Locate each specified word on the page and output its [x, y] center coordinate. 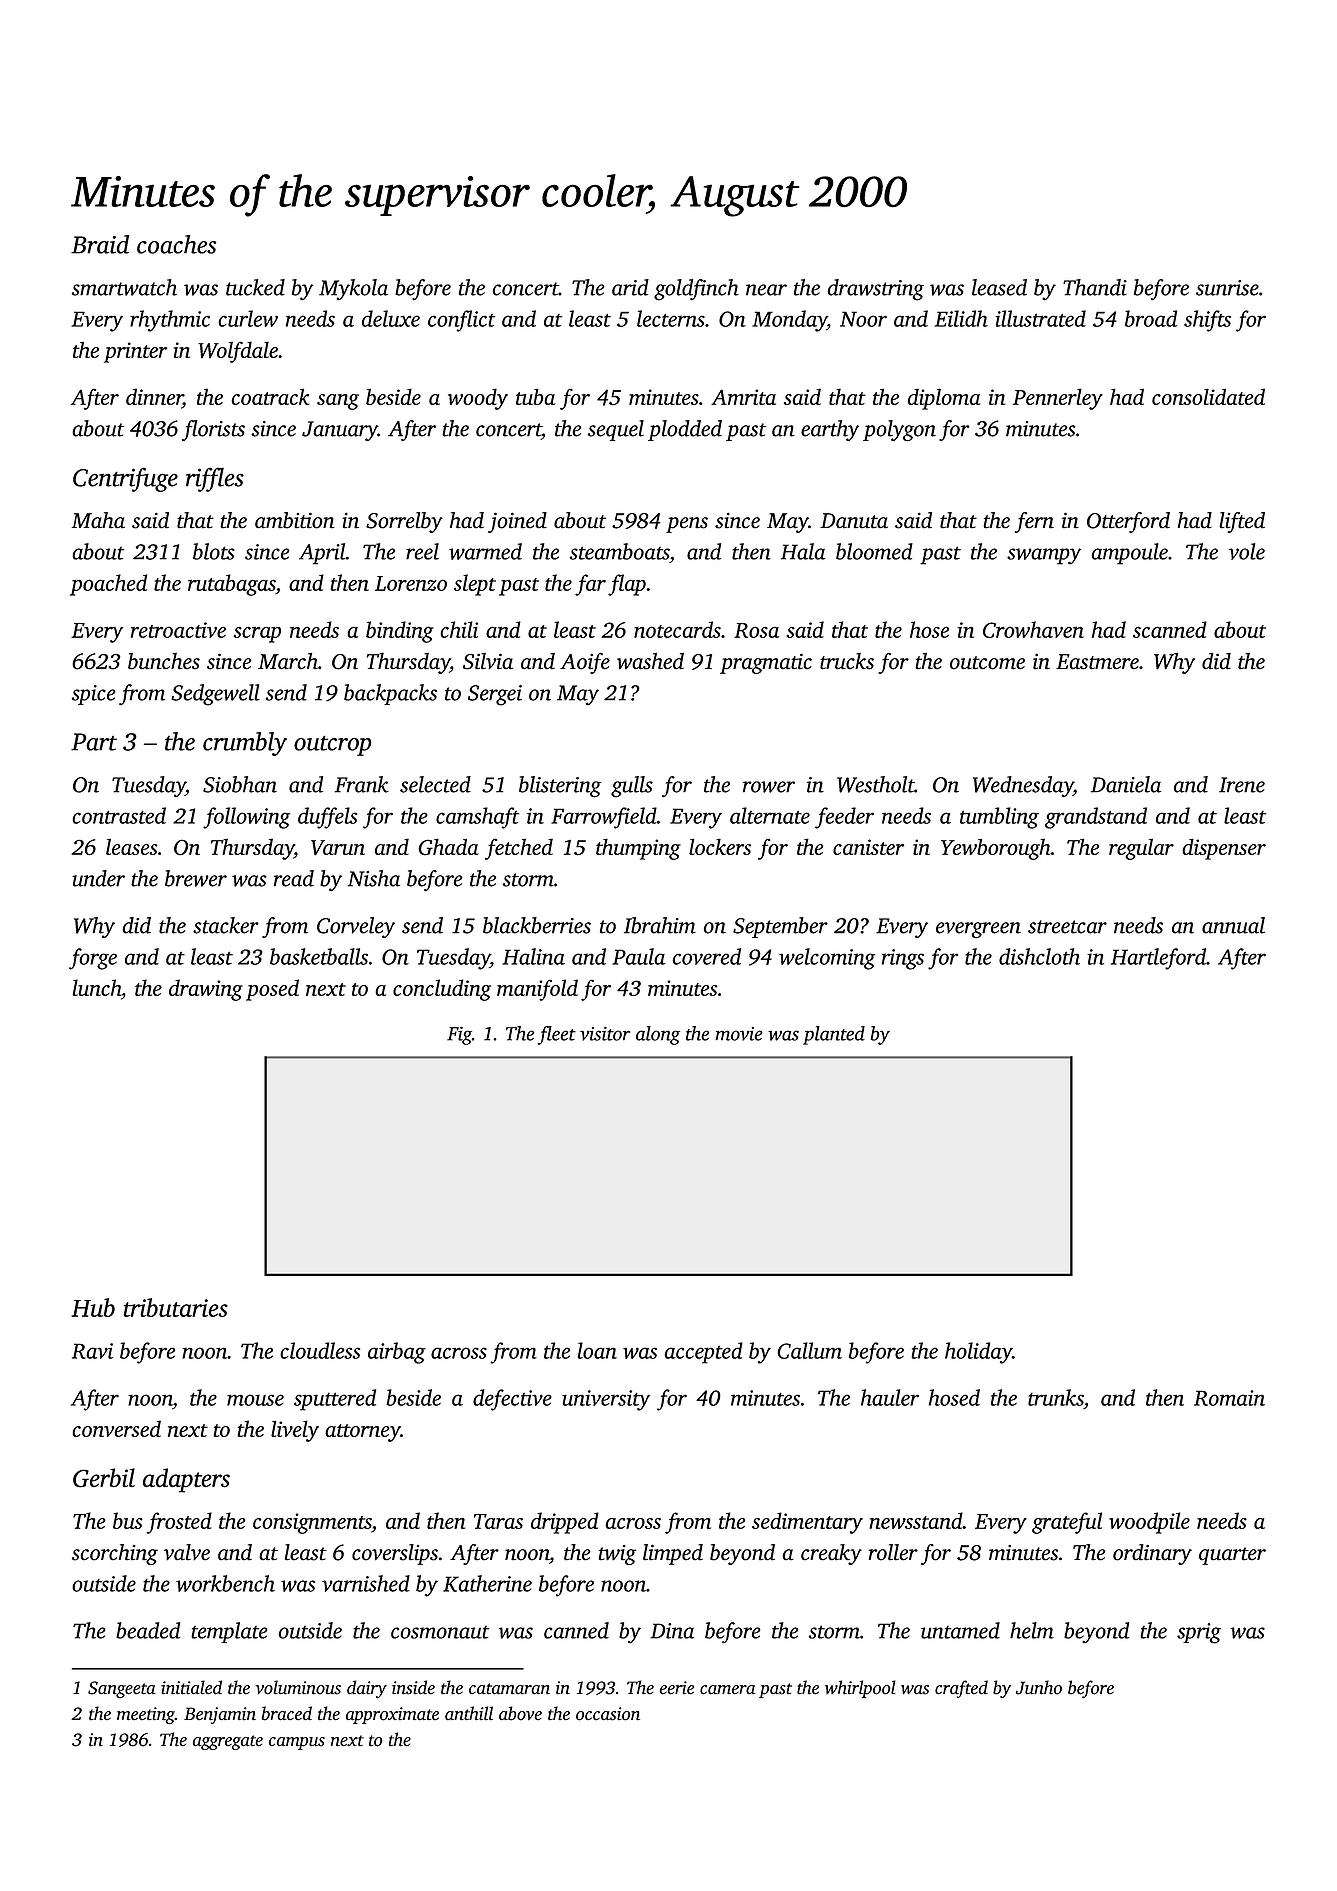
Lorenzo [411, 583]
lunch [96, 987]
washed [650, 661]
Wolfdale [238, 352]
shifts [1207, 321]
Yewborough [996, 849]
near [766, 290]
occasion [608, 1714]
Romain [1229, 1398]
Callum [809, 1350]
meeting [146, 1715]
